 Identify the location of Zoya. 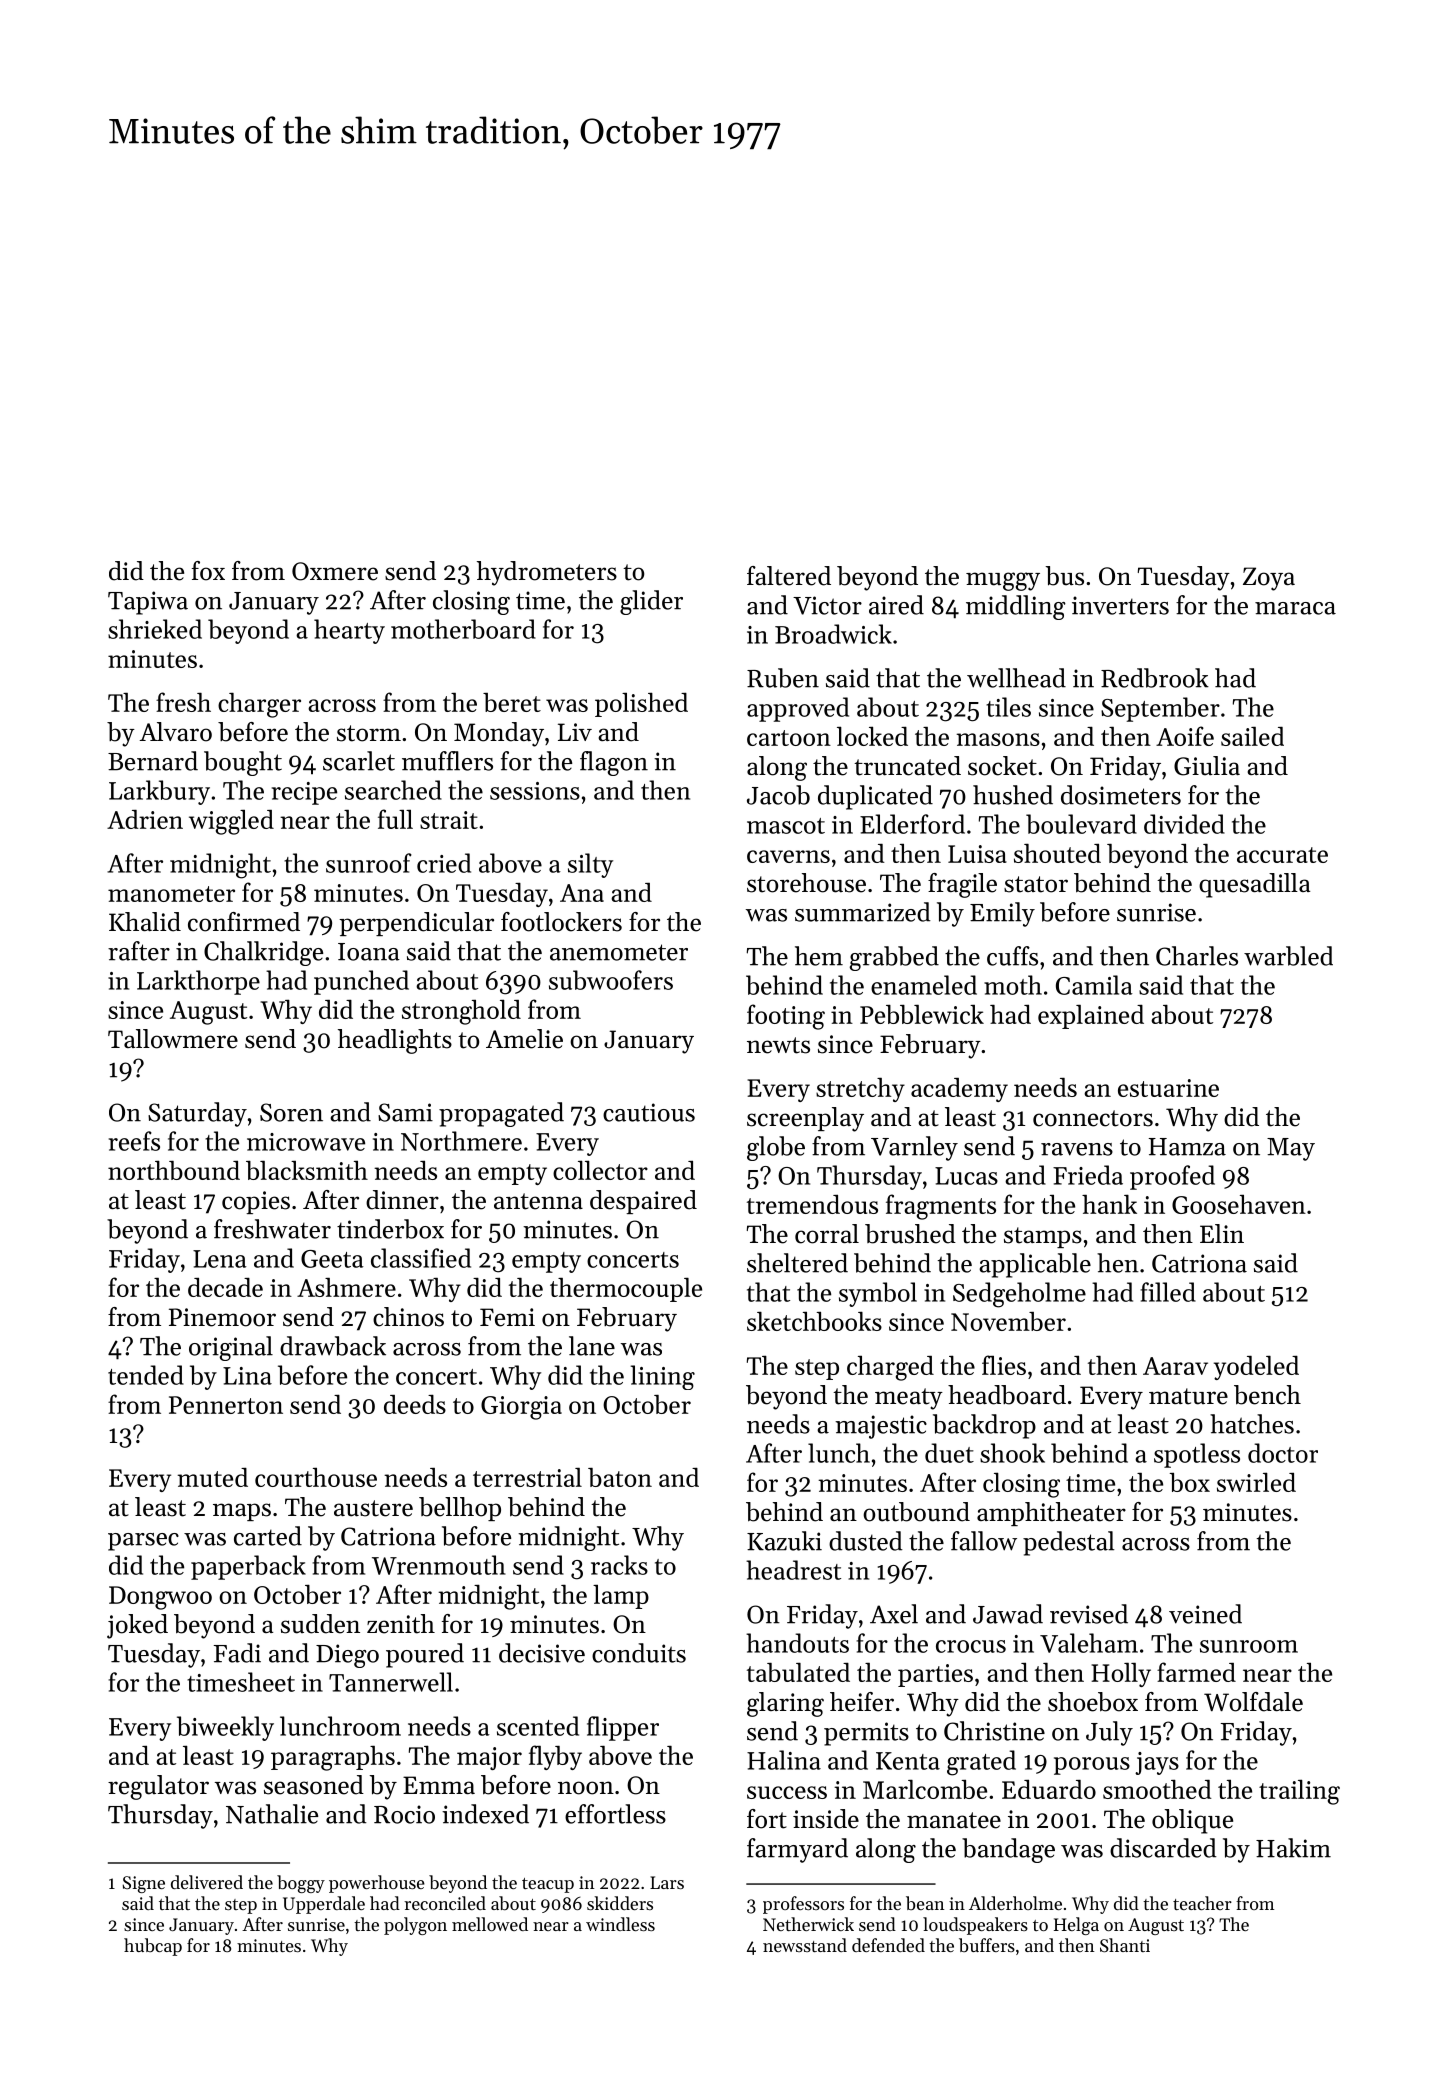
(1269, 579).
